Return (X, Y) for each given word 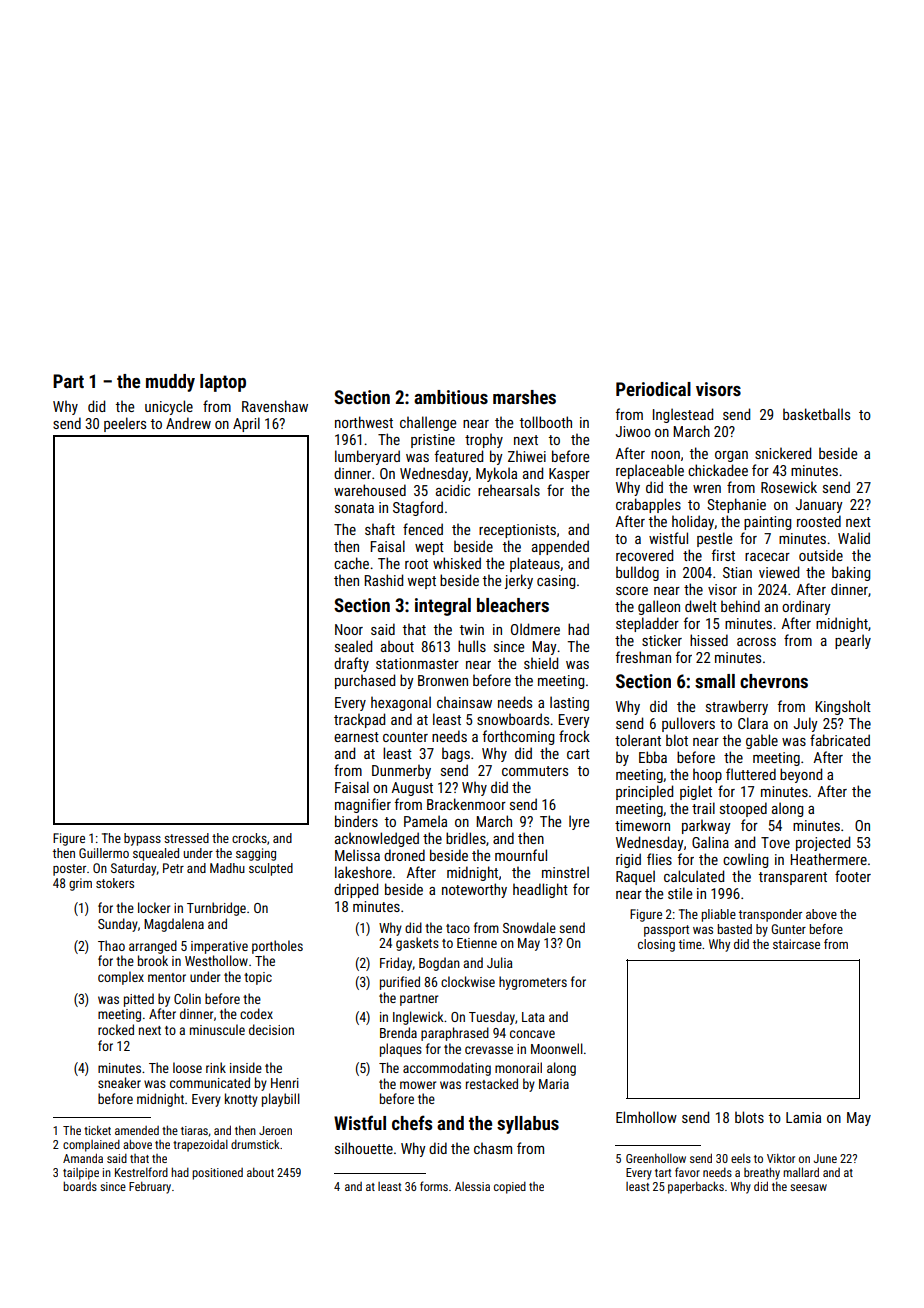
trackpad (359, 720)
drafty (351, 664)
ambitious (451, 397)
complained (91, 1145)
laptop (223, 383)
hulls (472, 646)
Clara (753, 723)
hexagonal (401, 703)
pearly (853, 641)
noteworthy (474, 890)
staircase (796, 944)
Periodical (653, 389)
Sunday (118, 925)
